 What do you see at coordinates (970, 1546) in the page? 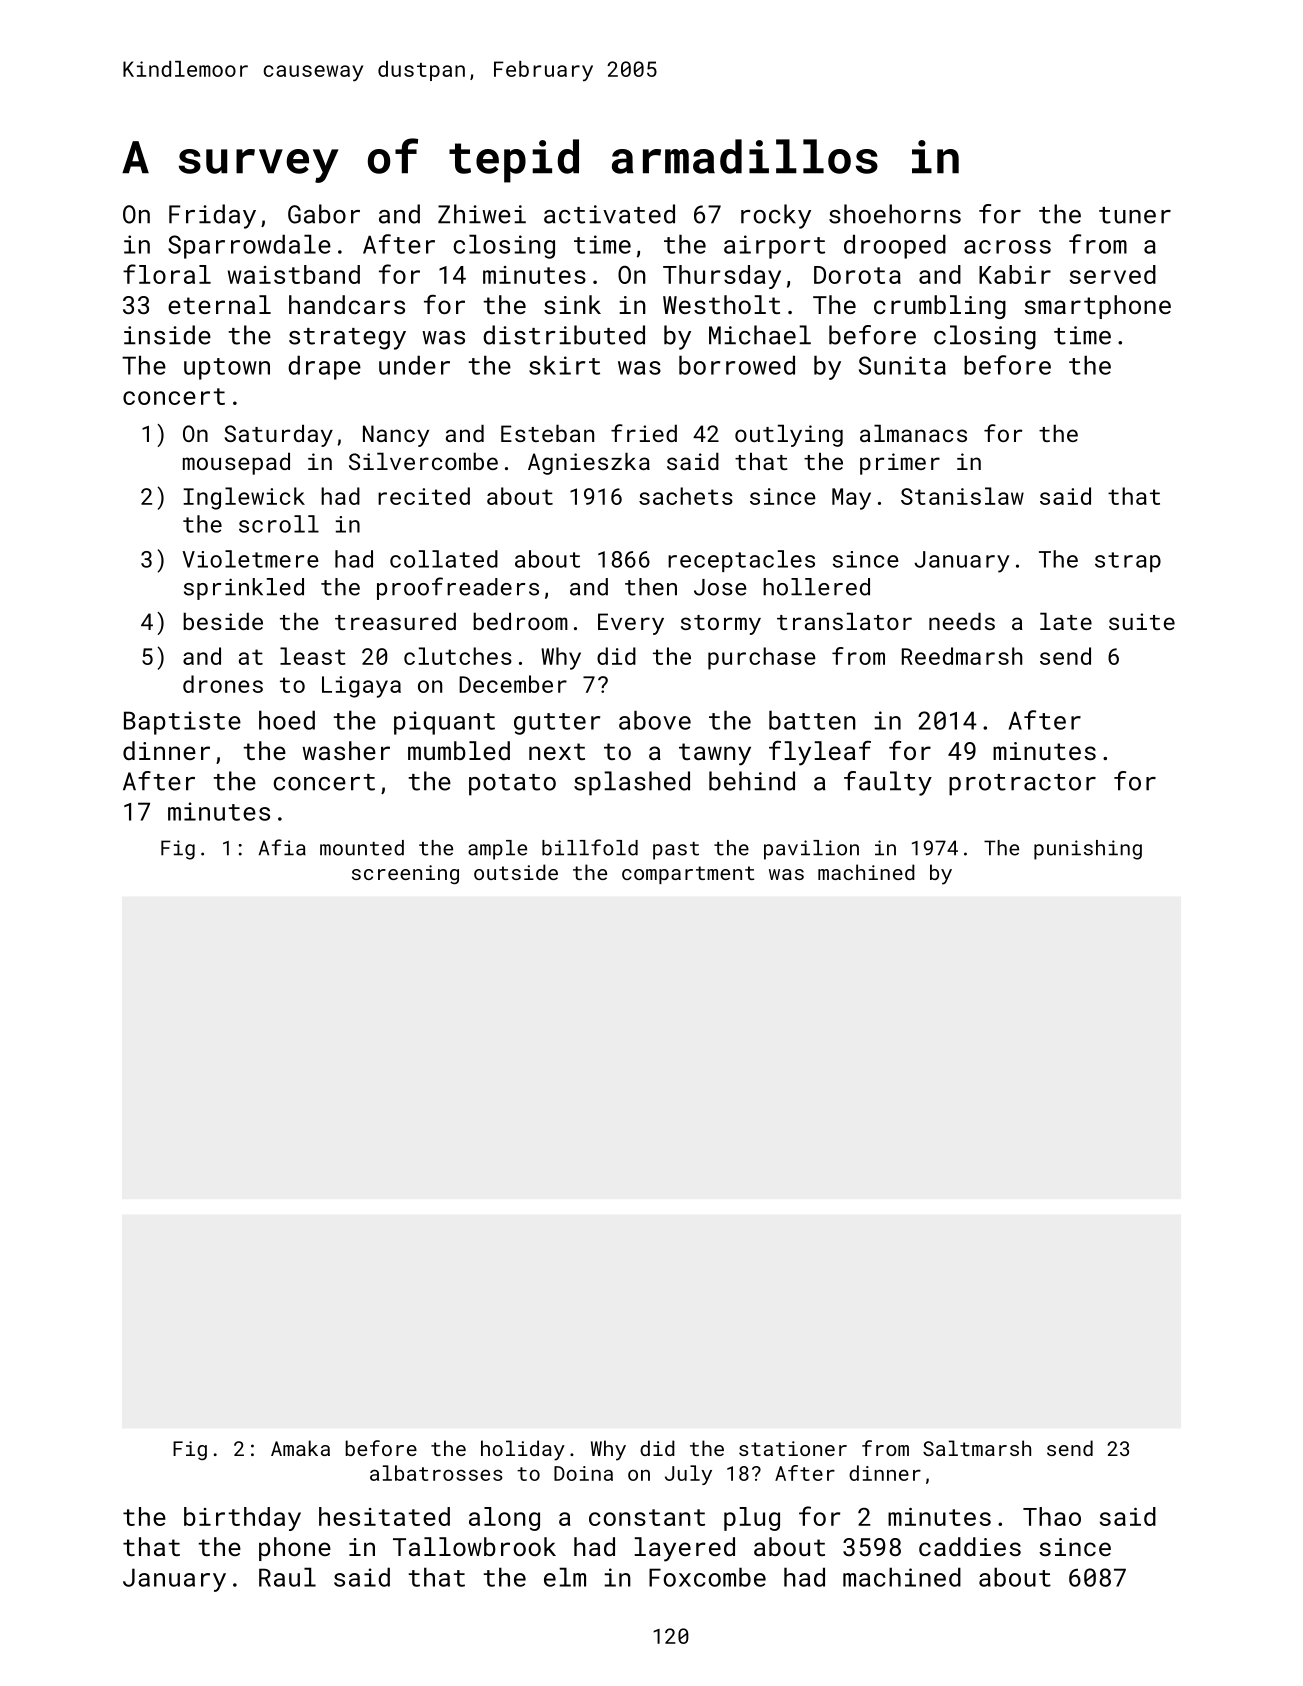
I see `caddies` at bounding box center [970, 1546].
